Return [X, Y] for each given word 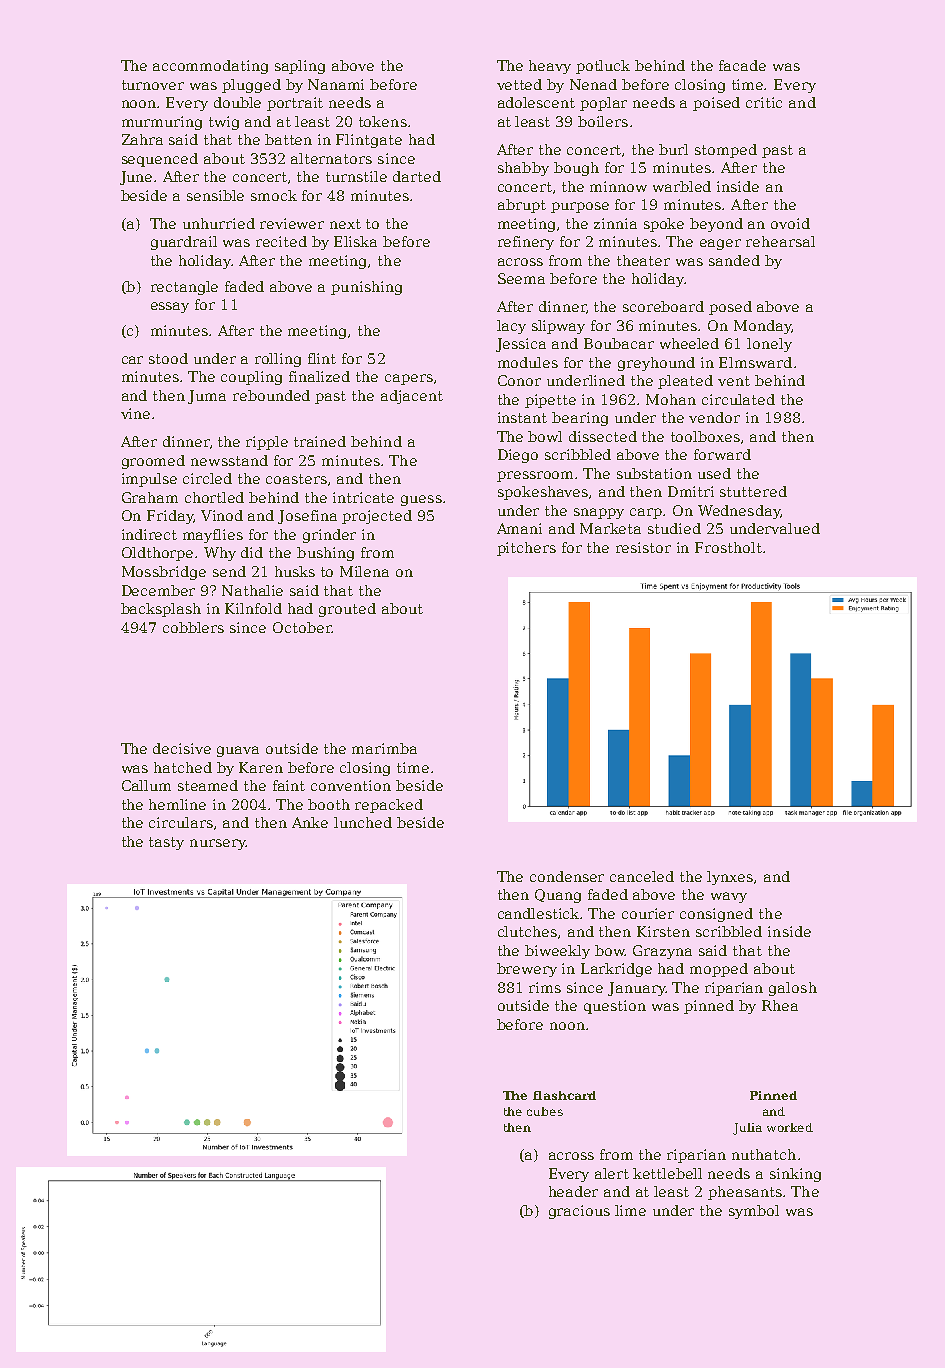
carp [646, 513]
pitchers [526, 549]
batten [288, 139]
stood [168, 358]
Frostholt [728, 547]
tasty [166, 843]
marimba [384, 748]
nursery [218, 844]
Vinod [222, 515]
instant [522, 417]
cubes [545, 1111]
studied [674, 528]
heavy [550, 67]
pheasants [745, 1193]
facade [742, 65]
